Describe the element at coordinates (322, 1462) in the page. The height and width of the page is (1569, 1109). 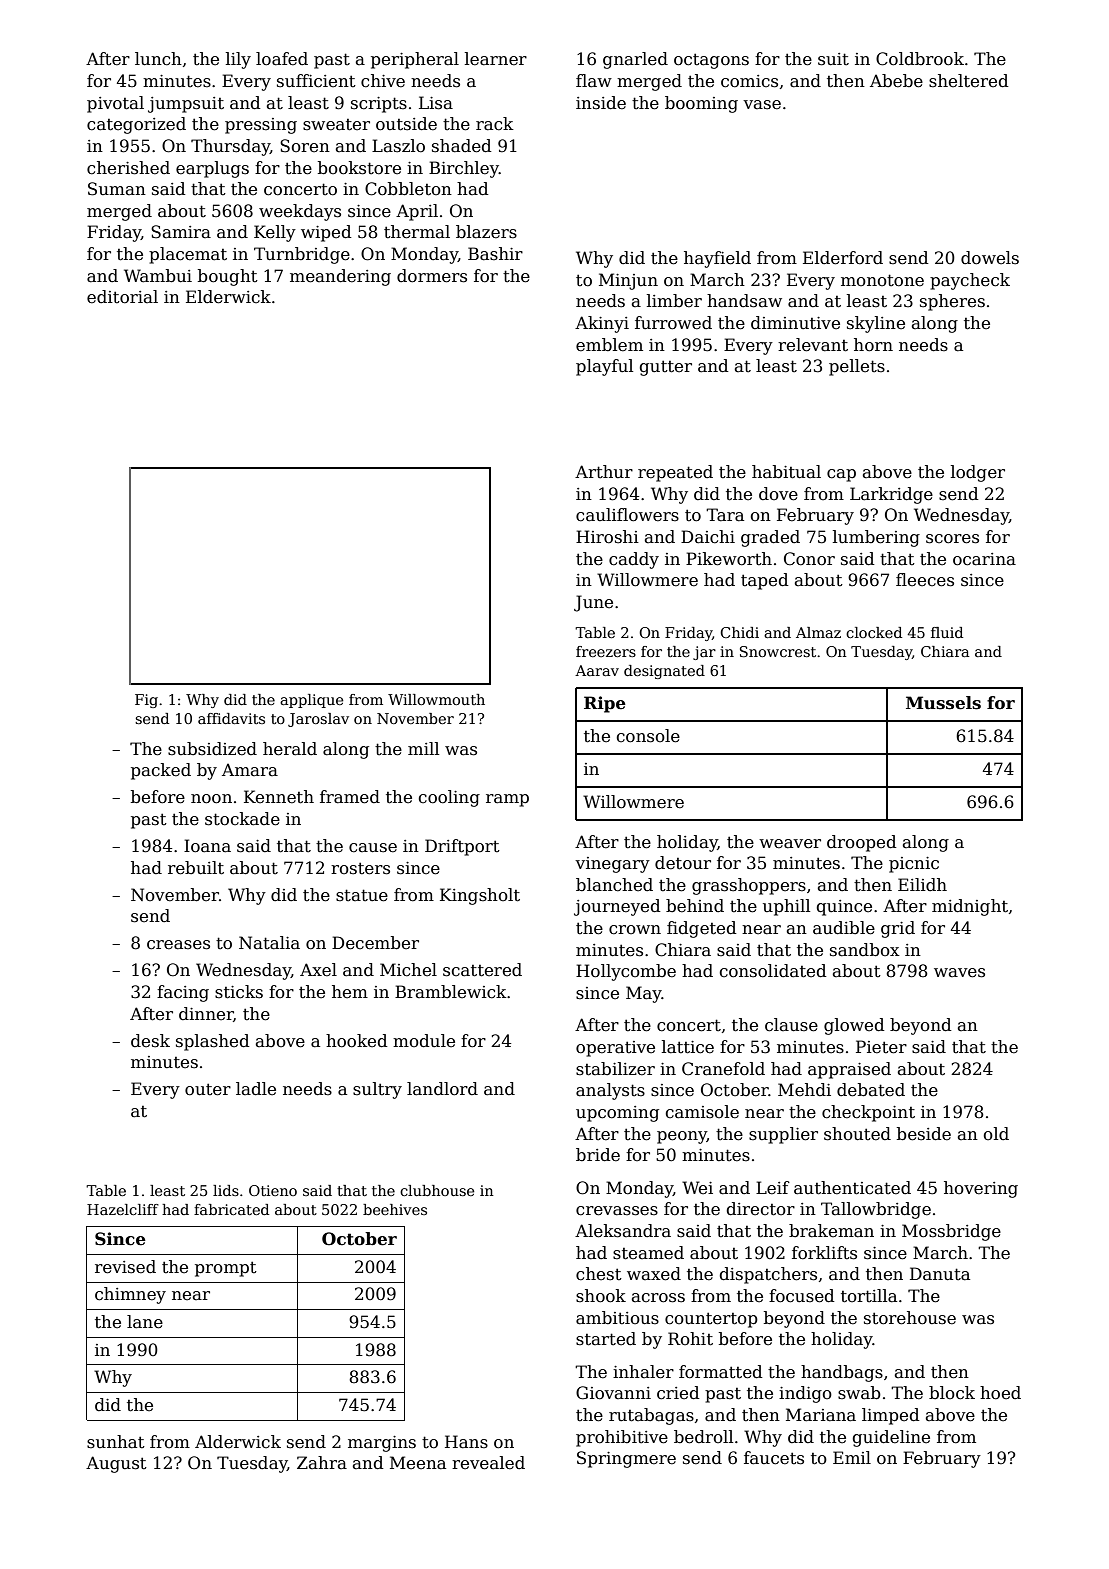
I see `Zahra` at that location.
